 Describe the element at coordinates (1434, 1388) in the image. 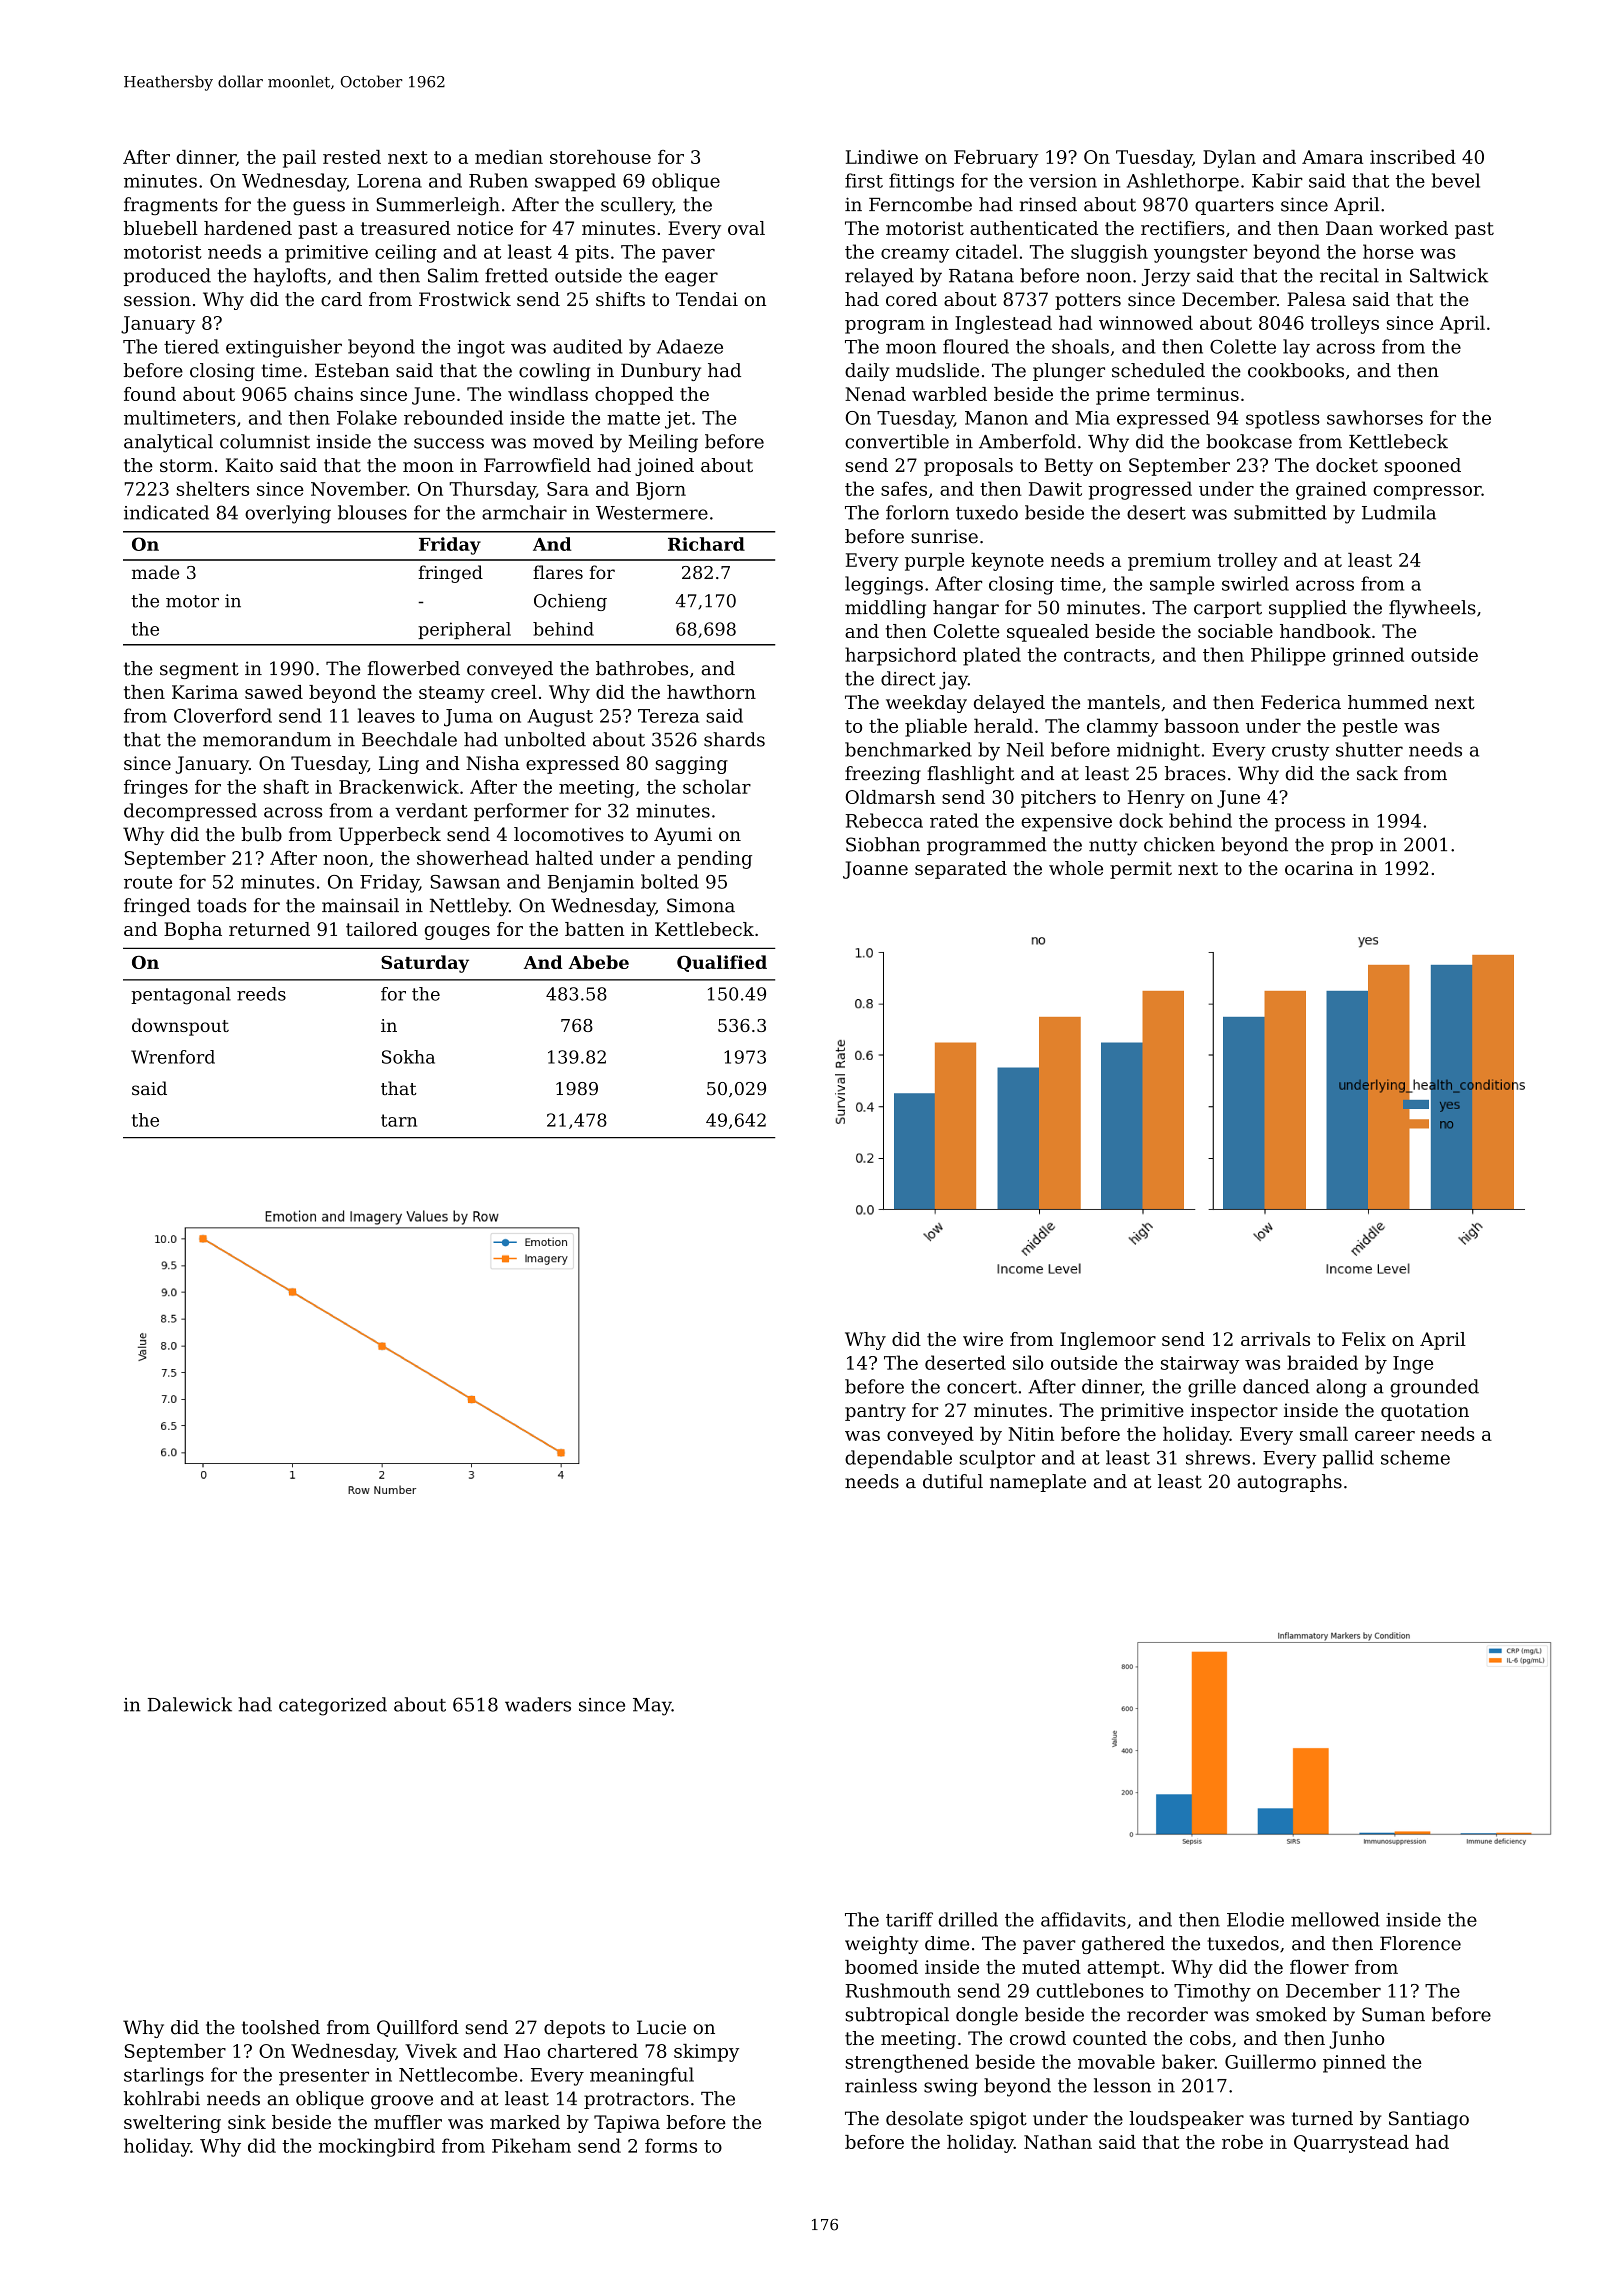

I see `grounded` at that location.
